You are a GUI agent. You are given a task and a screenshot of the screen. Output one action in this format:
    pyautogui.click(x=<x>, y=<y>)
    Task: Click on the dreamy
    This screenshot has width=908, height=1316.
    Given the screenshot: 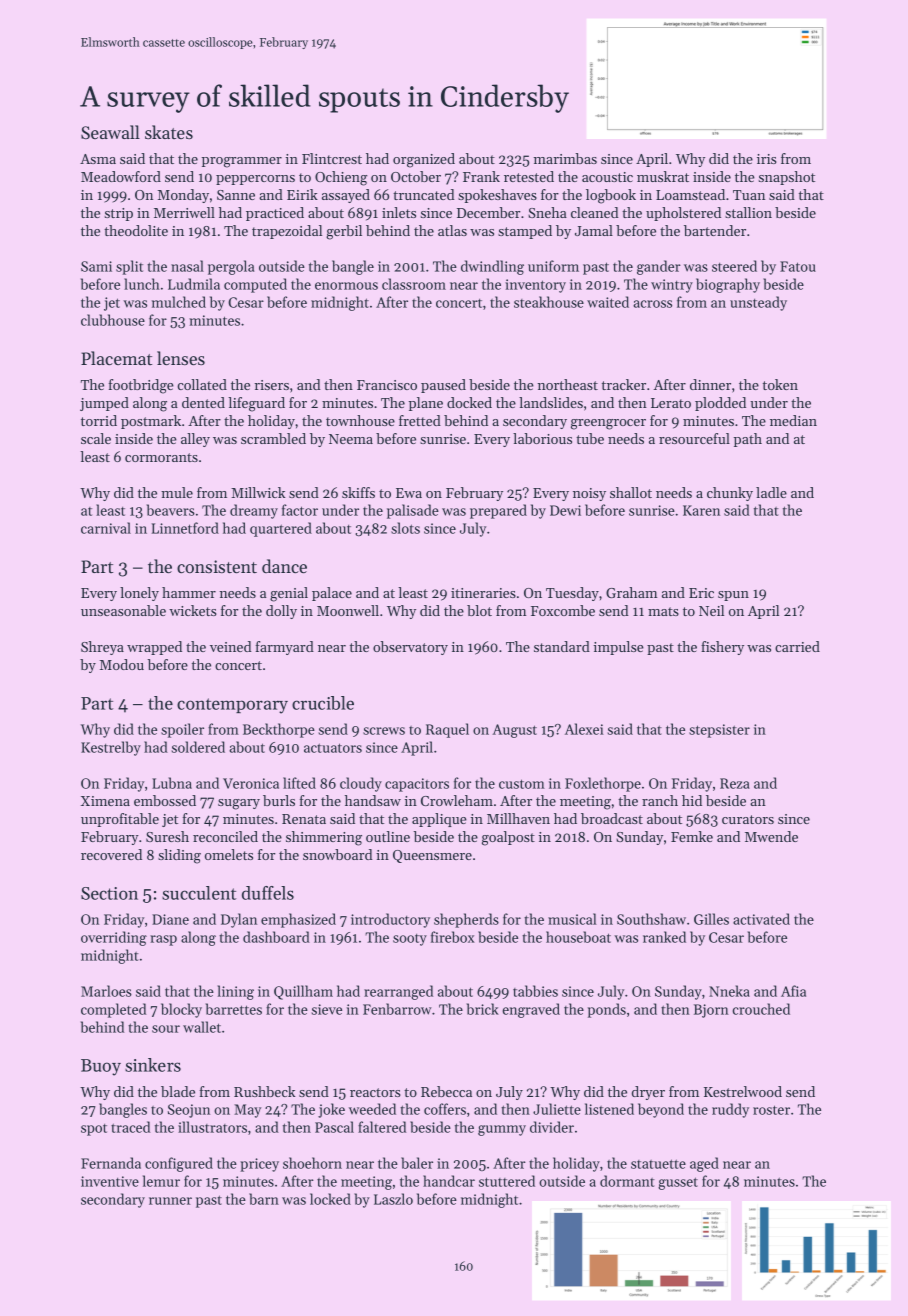 What is the action you would take?
    pyautogui.click(x=254, y=511)
